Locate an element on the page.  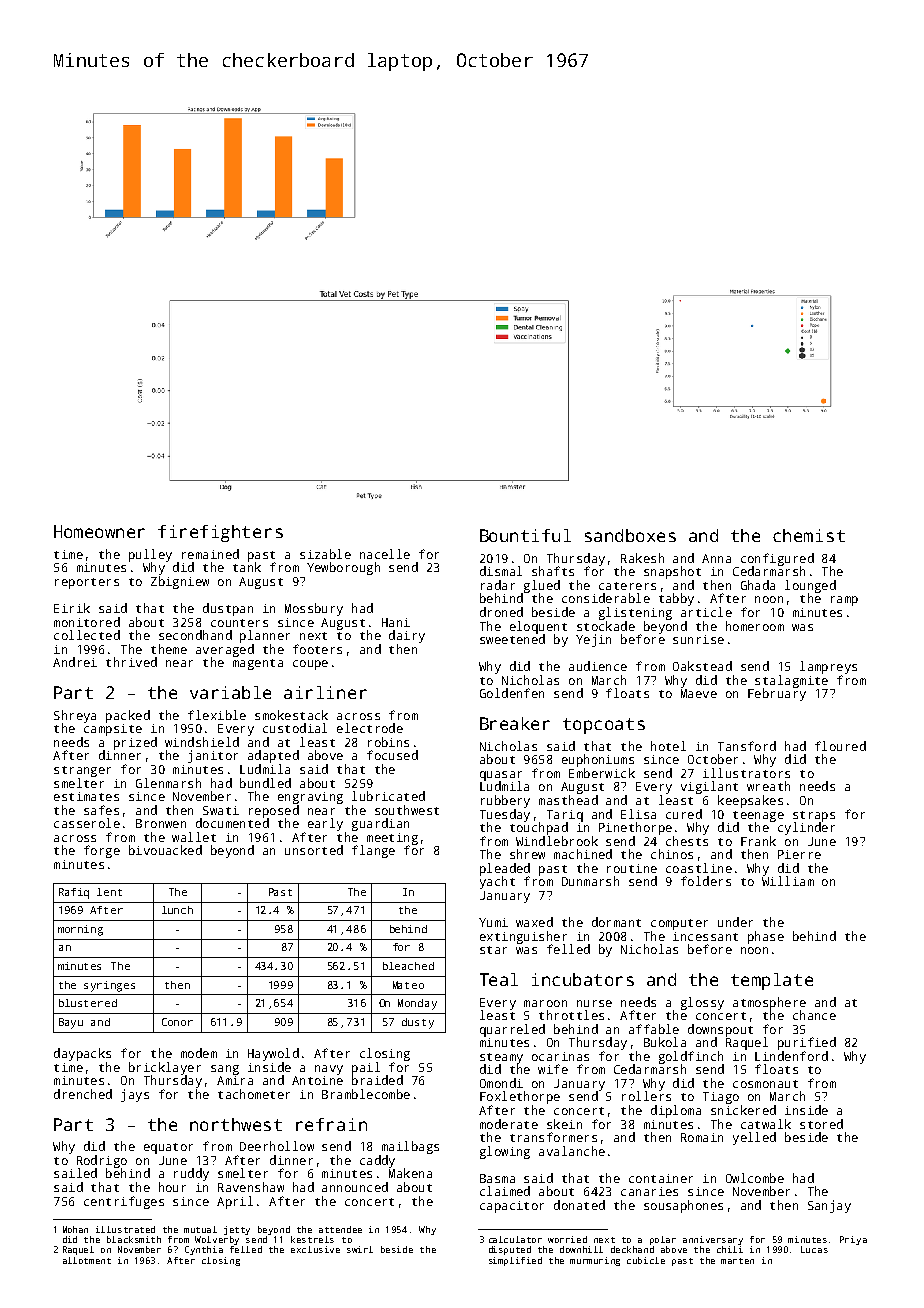
Maeve is located at coordinates (699, 693).
